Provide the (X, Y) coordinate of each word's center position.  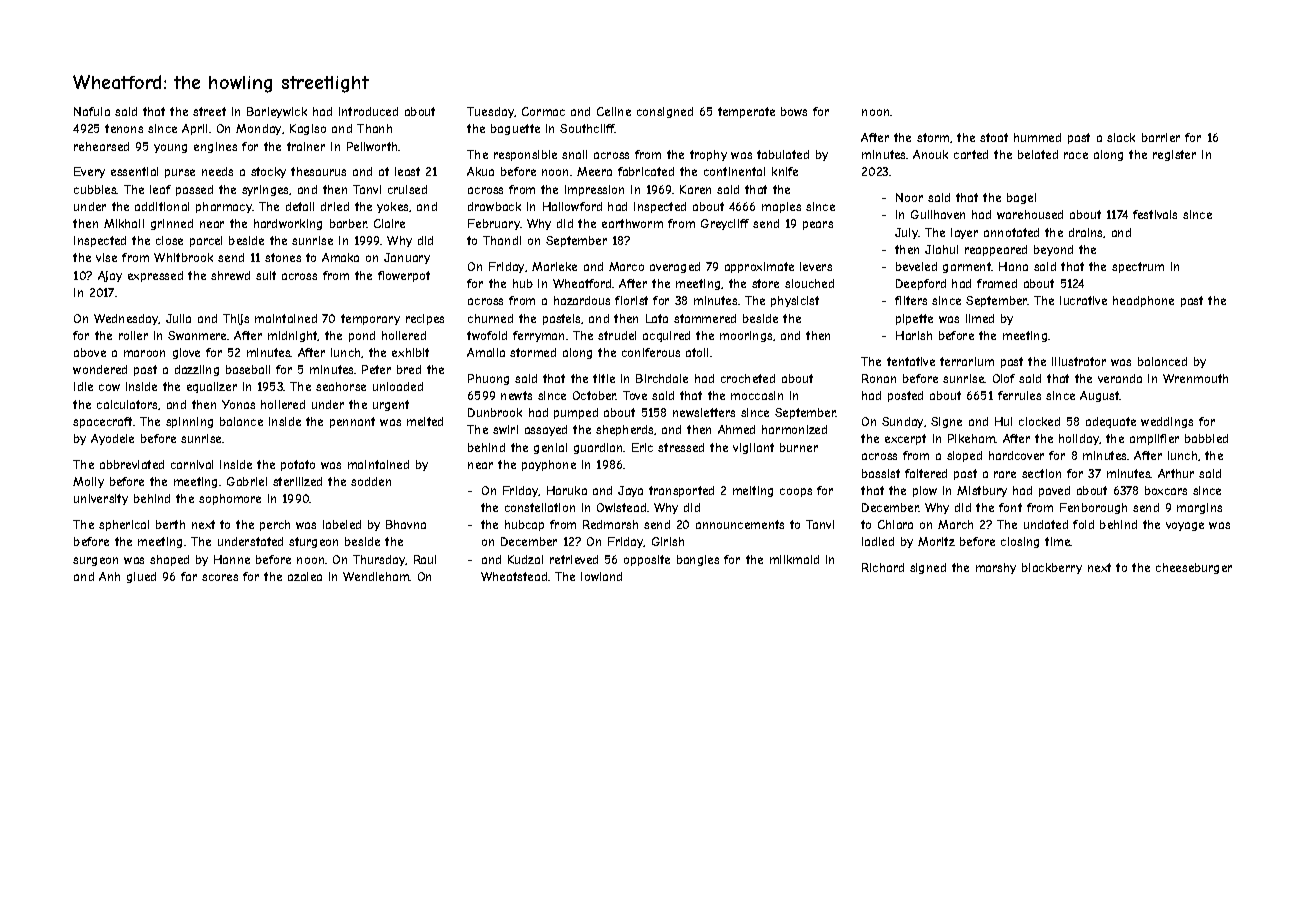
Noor (909, 197)
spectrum (1138, 267)
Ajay (110, 276)
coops (796, 492)
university (101, 499)
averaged (675, 267)
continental (734, 171)
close (169, 240)
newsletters (704, 412)
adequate (1111, 422)
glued (141, 577)
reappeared (996, 250)
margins (1199, 508)
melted (425, 421)
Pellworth (373, 146)
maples (781, 207)
